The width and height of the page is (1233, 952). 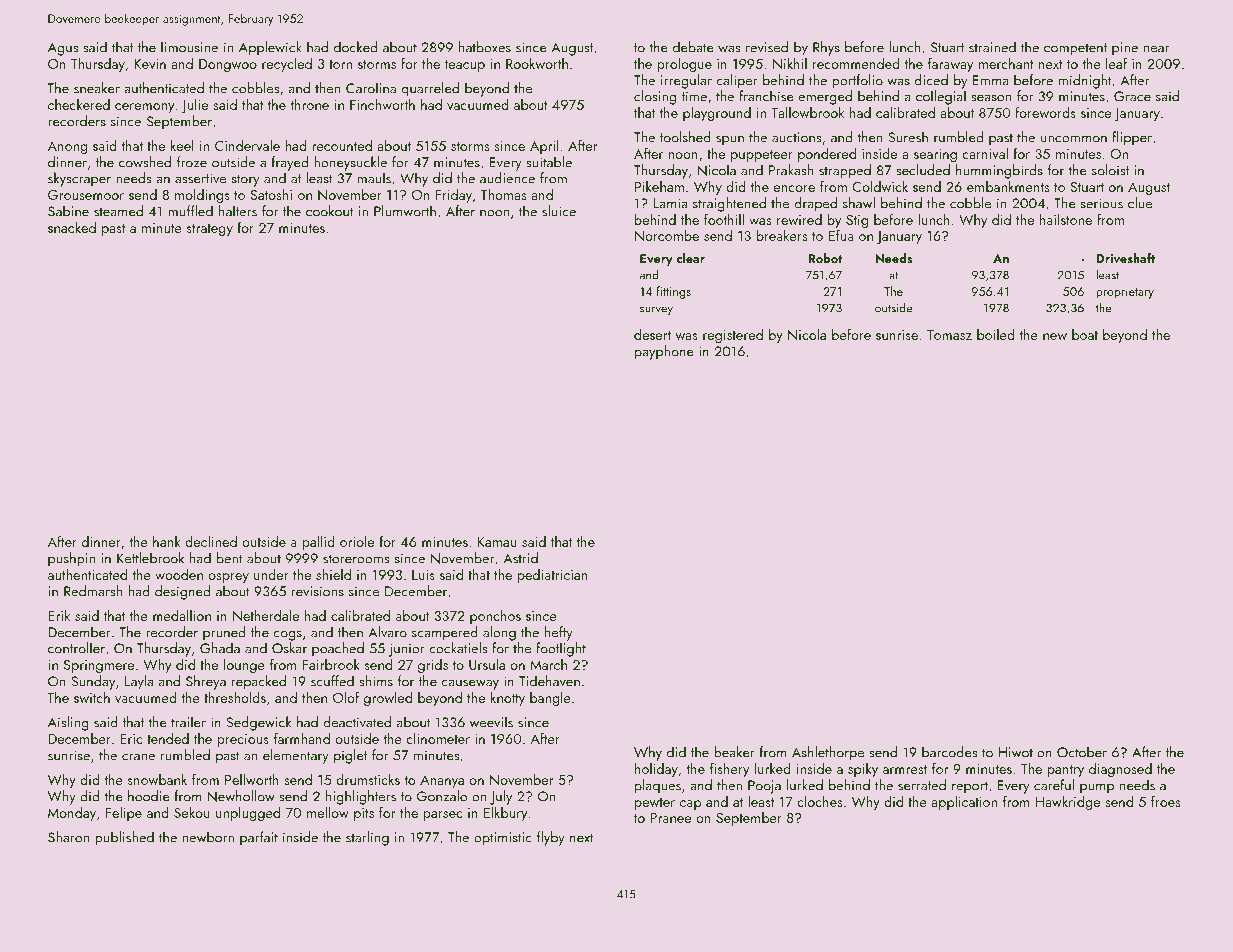 What do you see at coordinates (549, 681) in the page?
I see `Tidehaven` at bounding box center [549, 681].
